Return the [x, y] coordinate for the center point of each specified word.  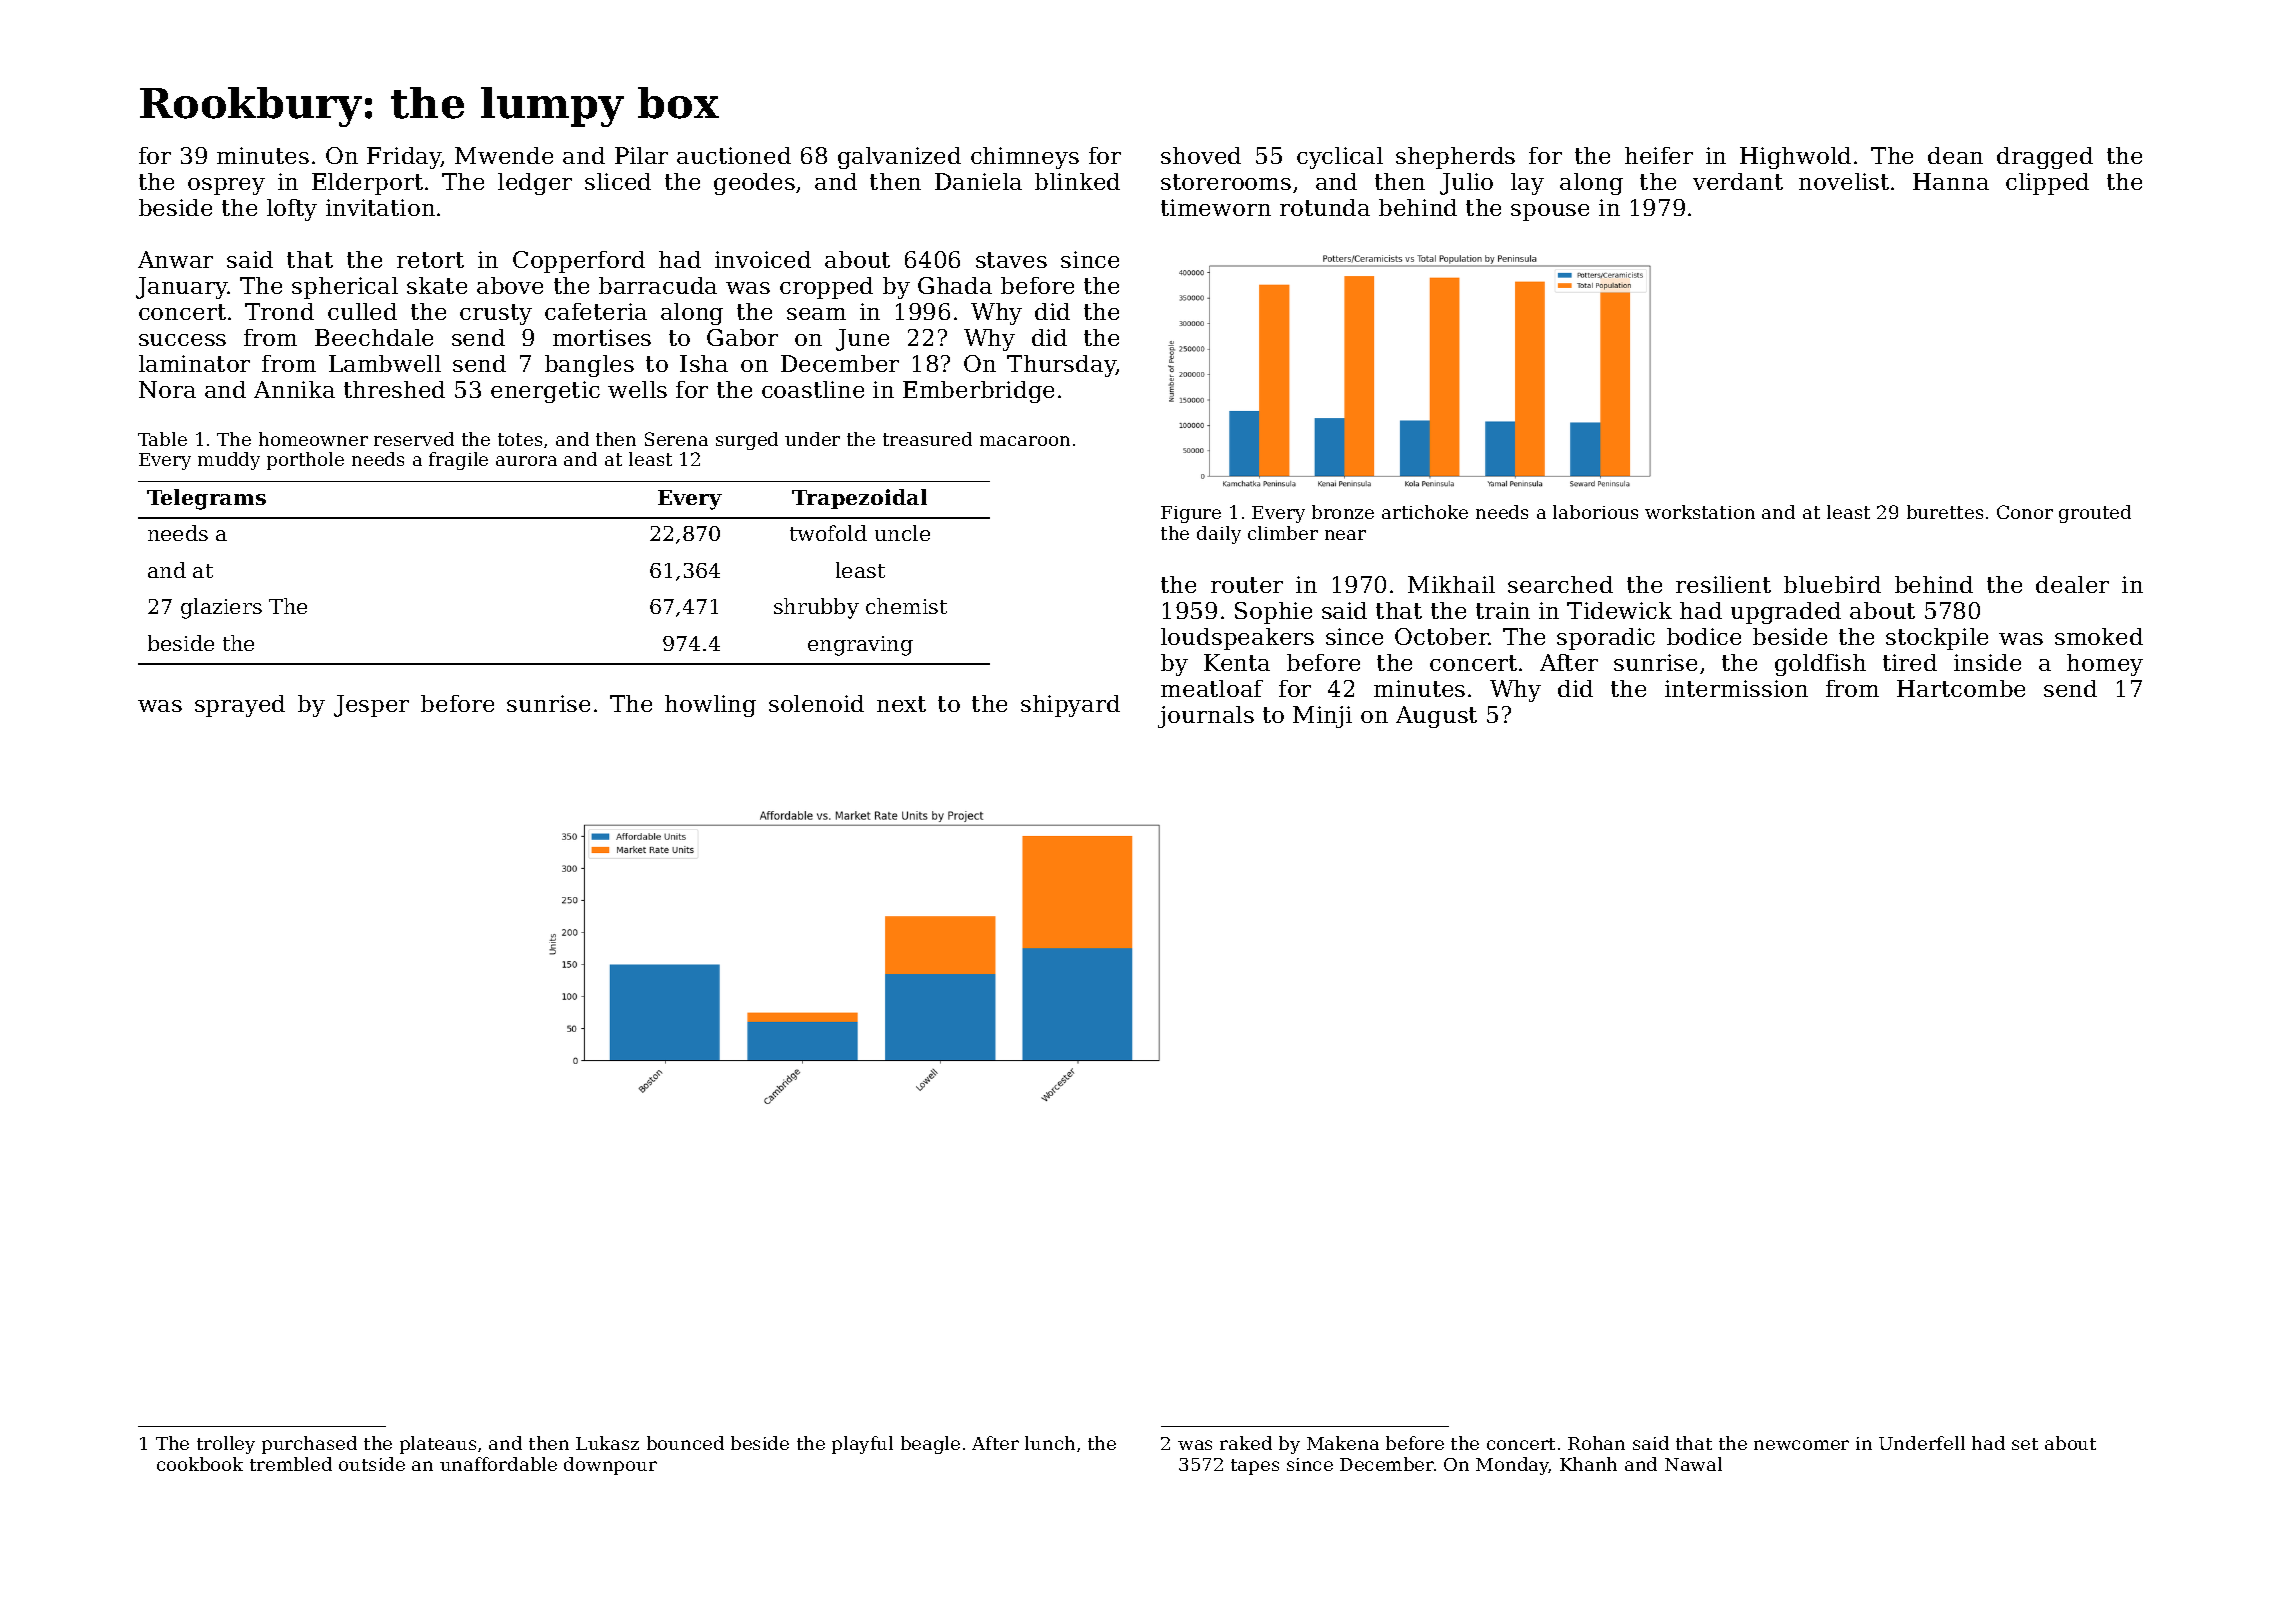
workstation [1700, 512]
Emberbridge [978, 392]
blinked [1077, 181]
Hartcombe [1961, 688]
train [1503, 610]
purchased [309, 1445]
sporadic [1606, 639]
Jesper [371, 706]
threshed [394, 389]
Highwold [1795, 158]
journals [1206, 717]
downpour [610, 1466]
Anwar [175, 259]
